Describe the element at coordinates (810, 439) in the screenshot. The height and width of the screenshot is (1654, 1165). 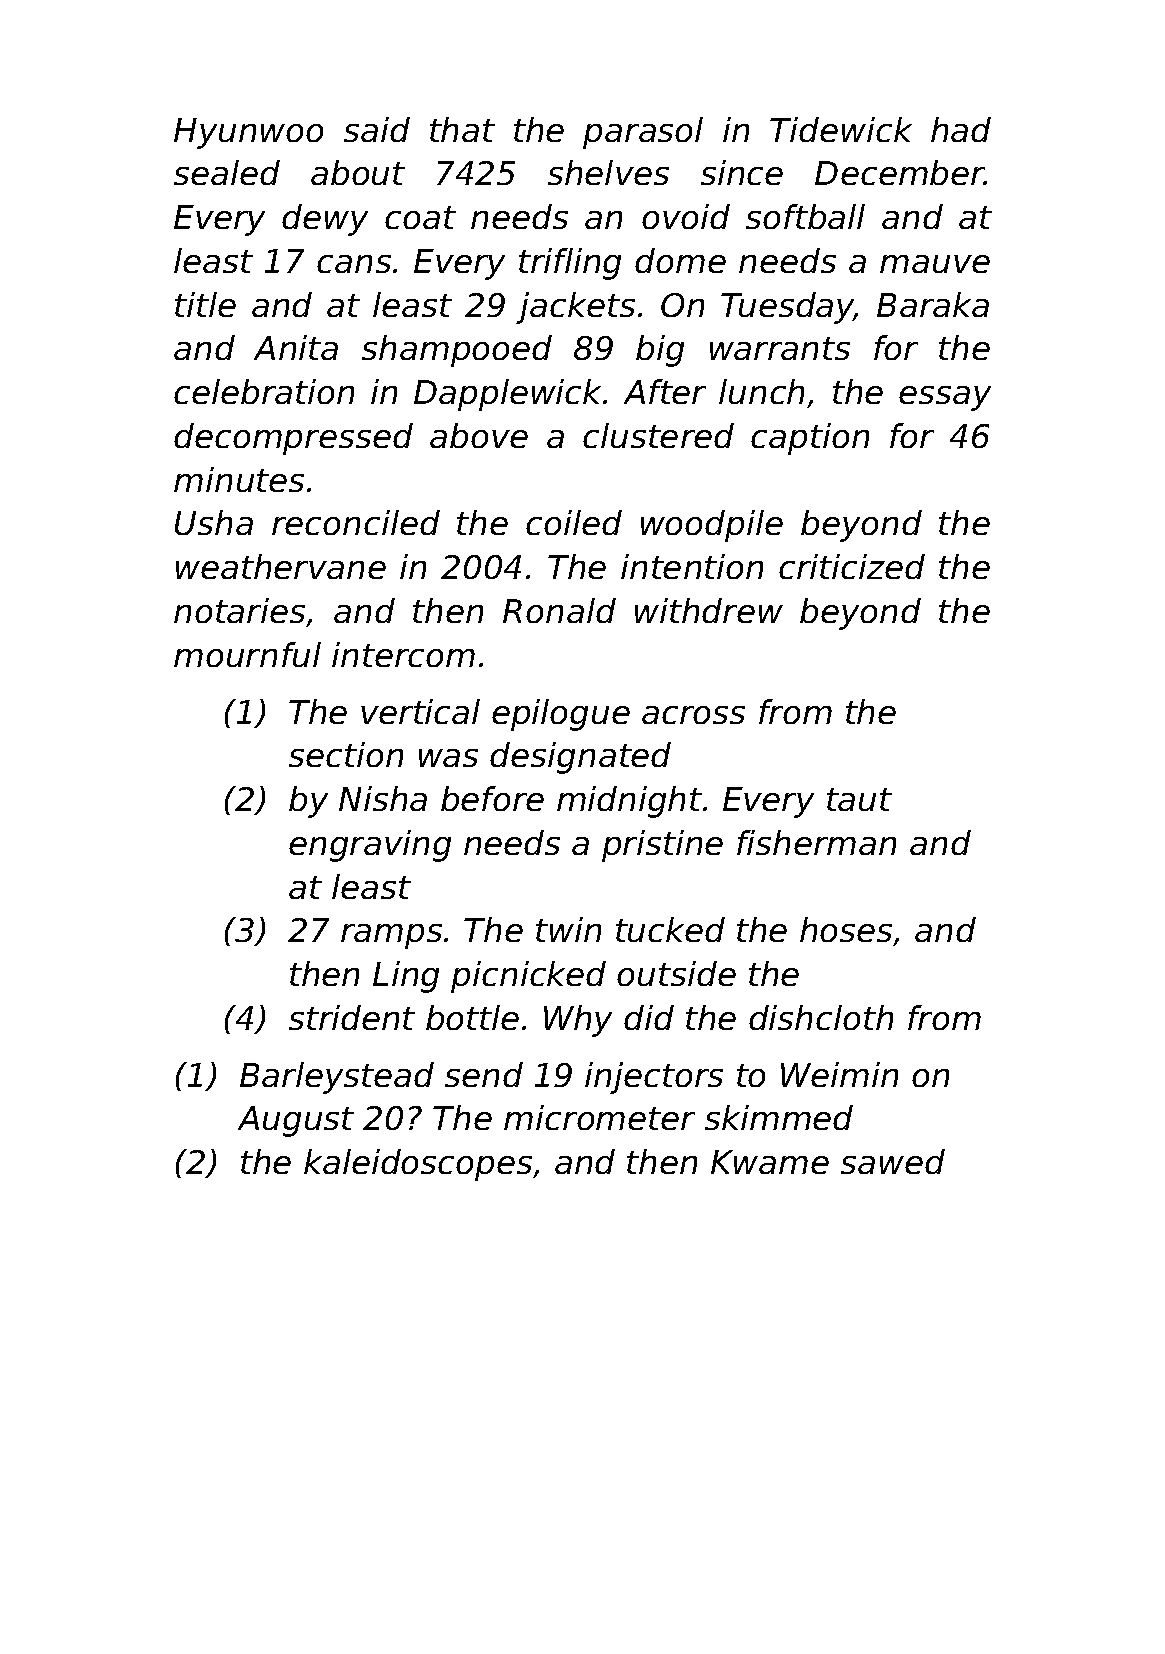
I see `caption` at that location.
